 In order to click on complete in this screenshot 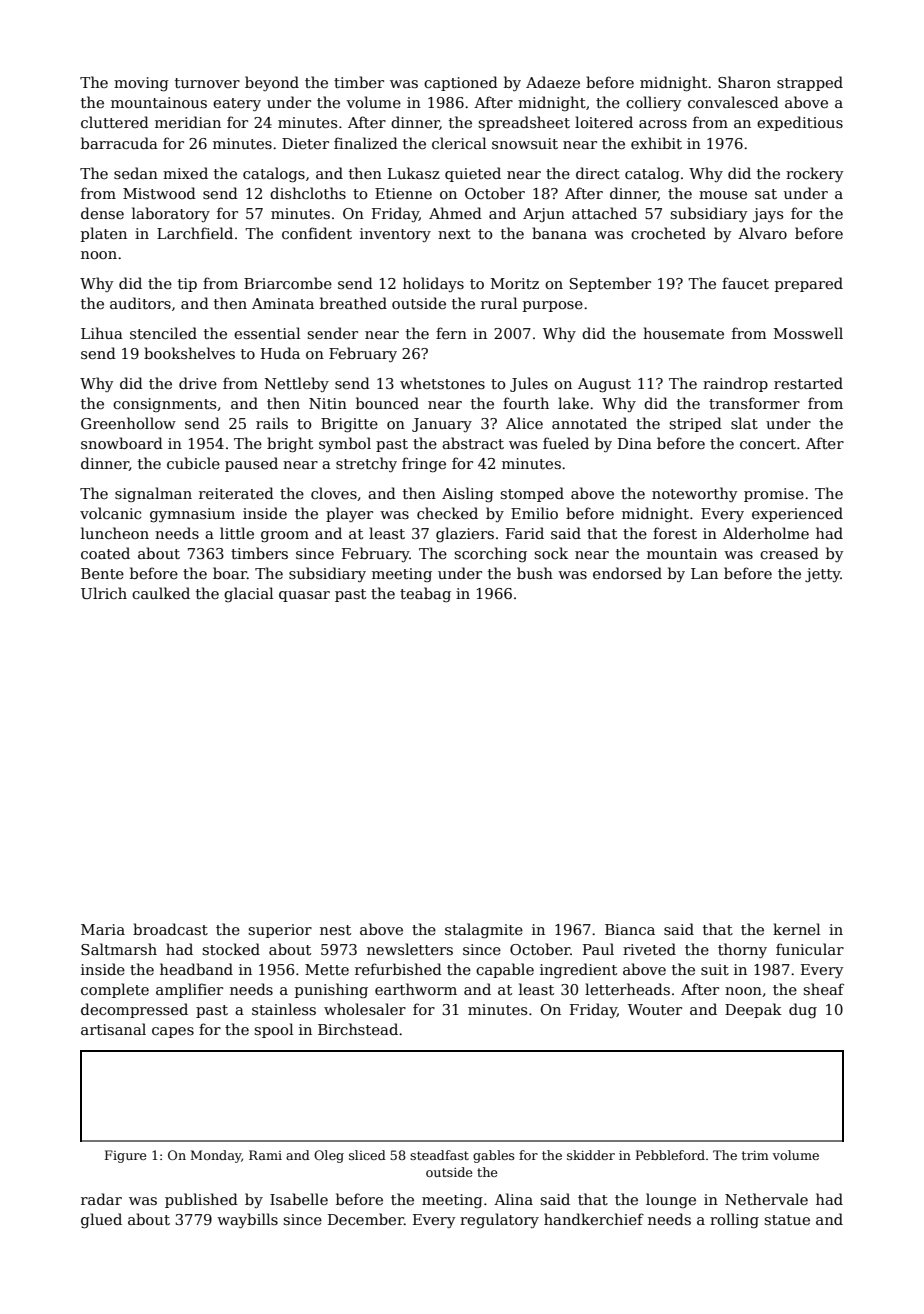, I will do `click(115, 990)`.
